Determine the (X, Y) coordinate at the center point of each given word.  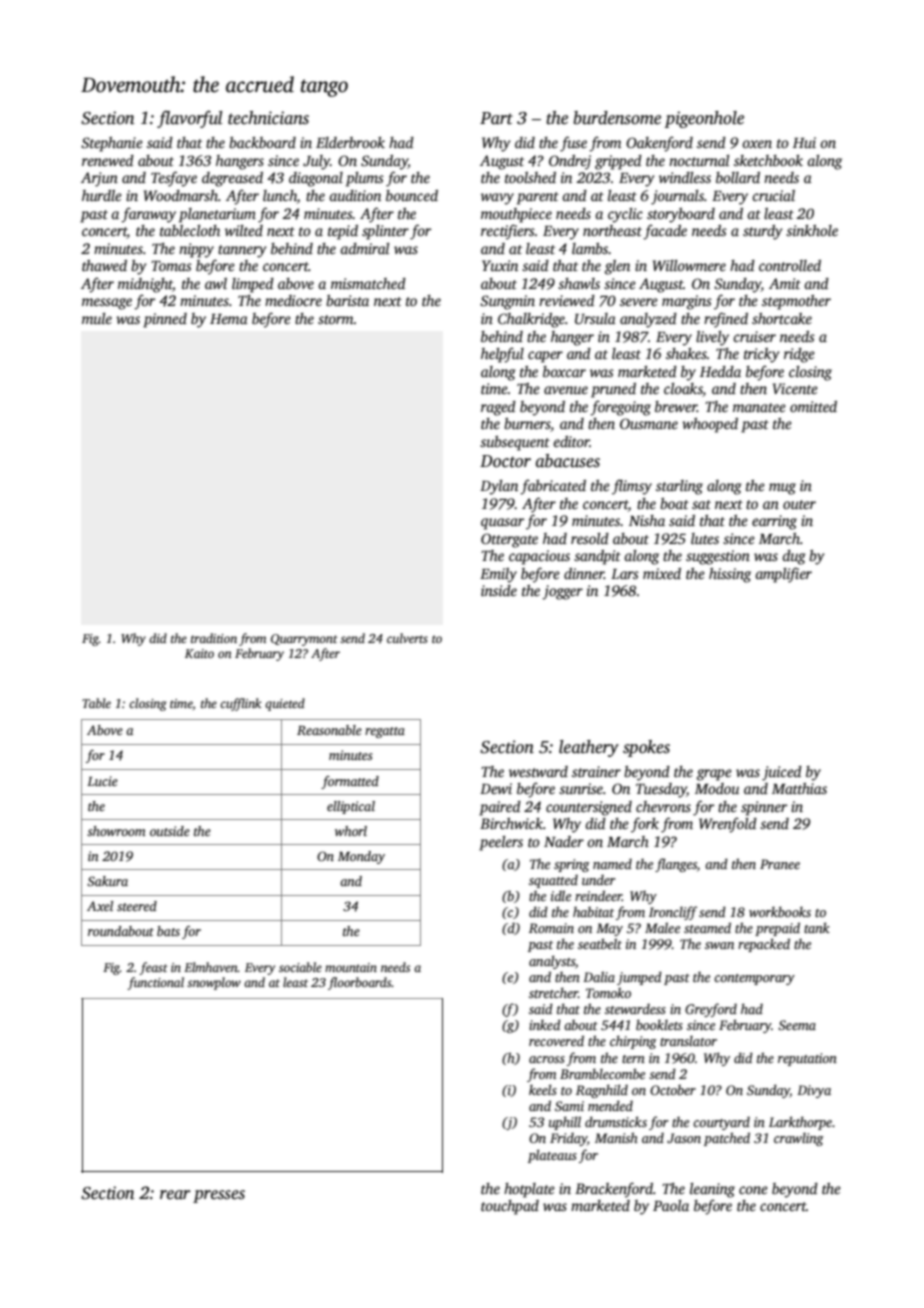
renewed (108, 160)
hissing (730, 575)
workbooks (780, 911)
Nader (564, 841)
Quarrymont (304, 640)
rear (175, 1195)
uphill (565, 1123)
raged (498, 408)
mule (97, 318)
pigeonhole (704, 119)
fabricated (553, 487)
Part (496, 118)
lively (712, 338)
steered (137, 906)
